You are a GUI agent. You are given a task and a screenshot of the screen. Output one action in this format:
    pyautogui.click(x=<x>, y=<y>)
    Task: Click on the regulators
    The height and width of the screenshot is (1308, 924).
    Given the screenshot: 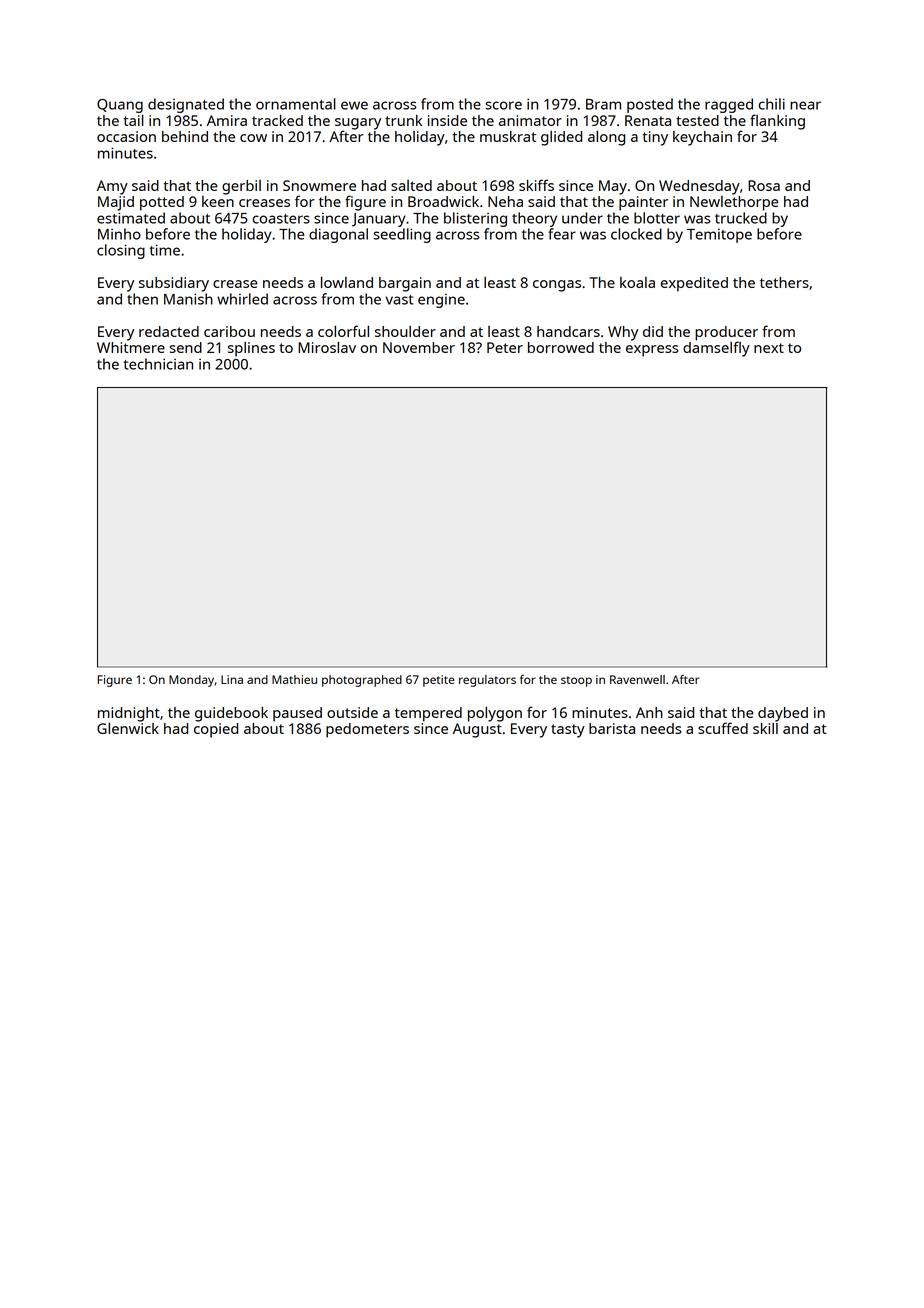 What is the action you would take?
    pyautogui.click(x=487, y=681)
